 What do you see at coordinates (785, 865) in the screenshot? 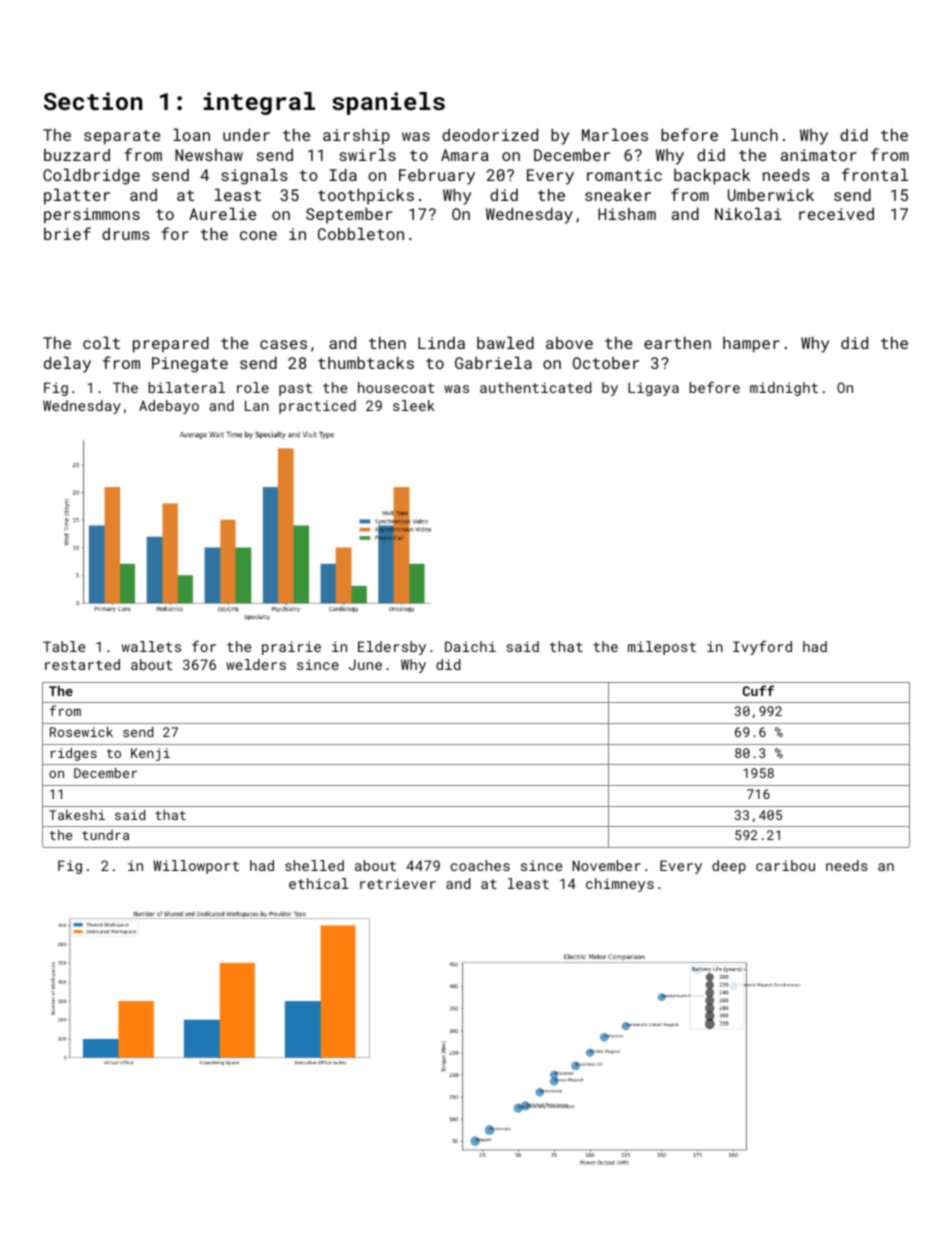
I see `caribou` at bounding box center [785, 865].
